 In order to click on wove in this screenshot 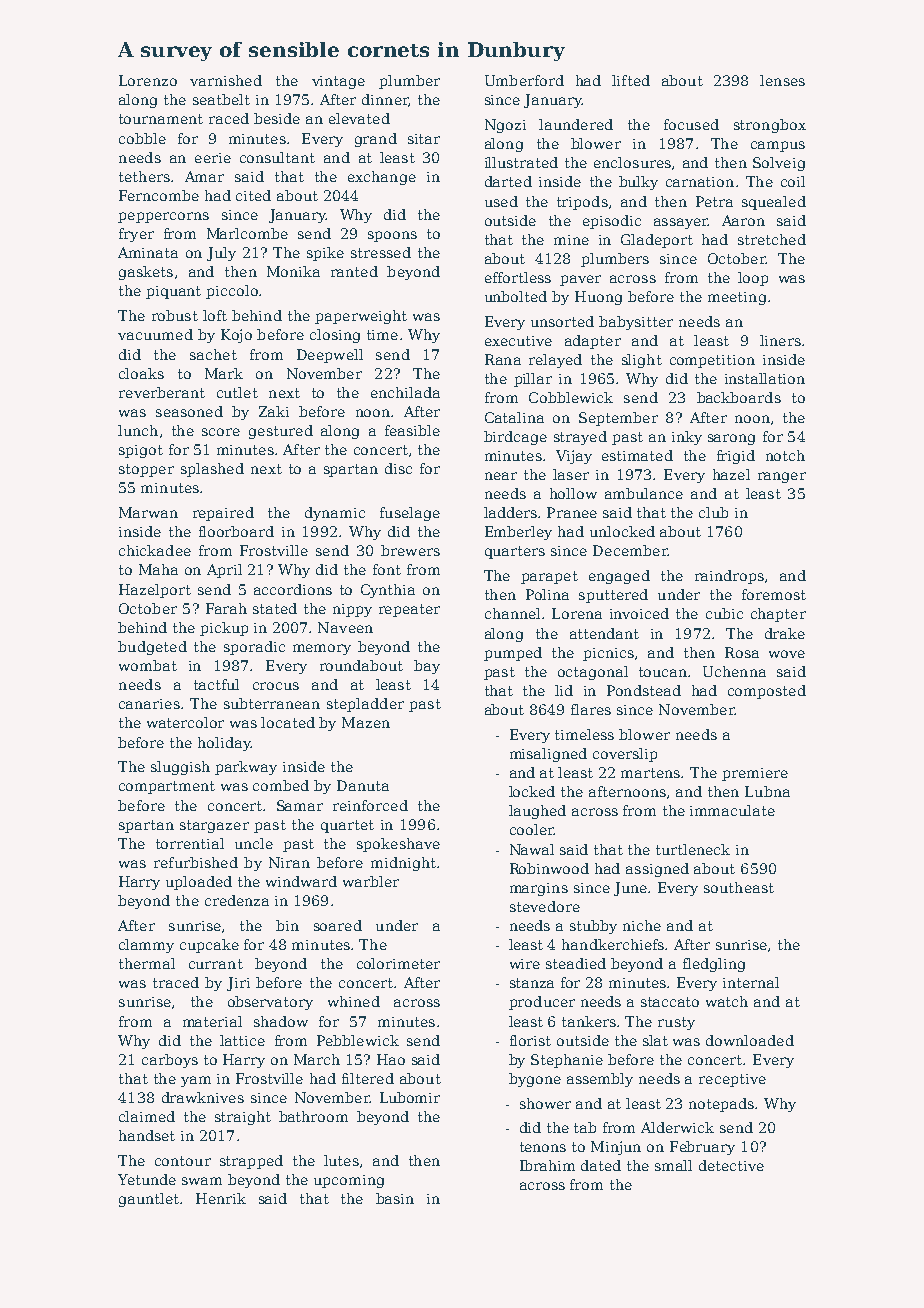, I will do `click(787, 654)`.
